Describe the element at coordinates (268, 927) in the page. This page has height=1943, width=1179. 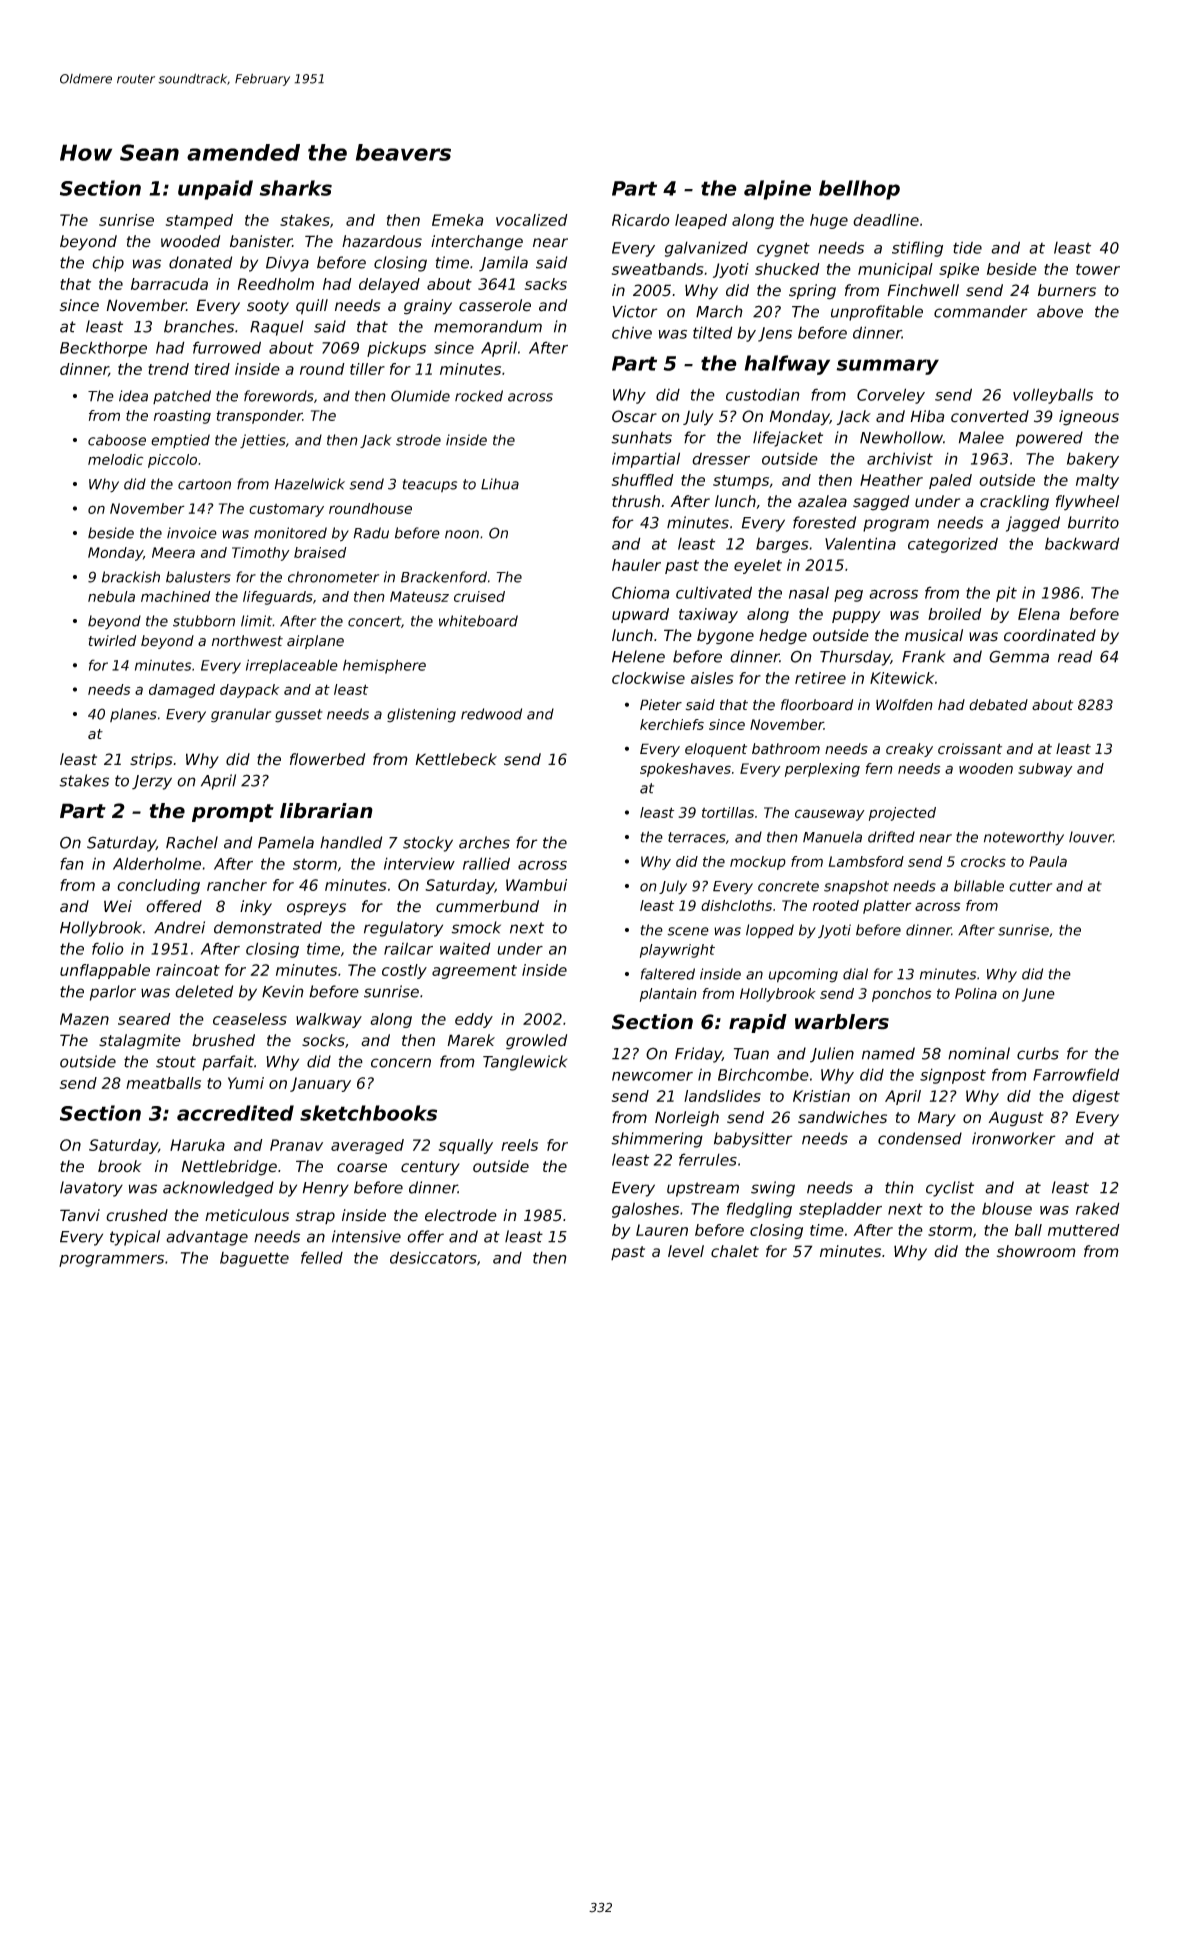
I see `demonstrated` at that location.
